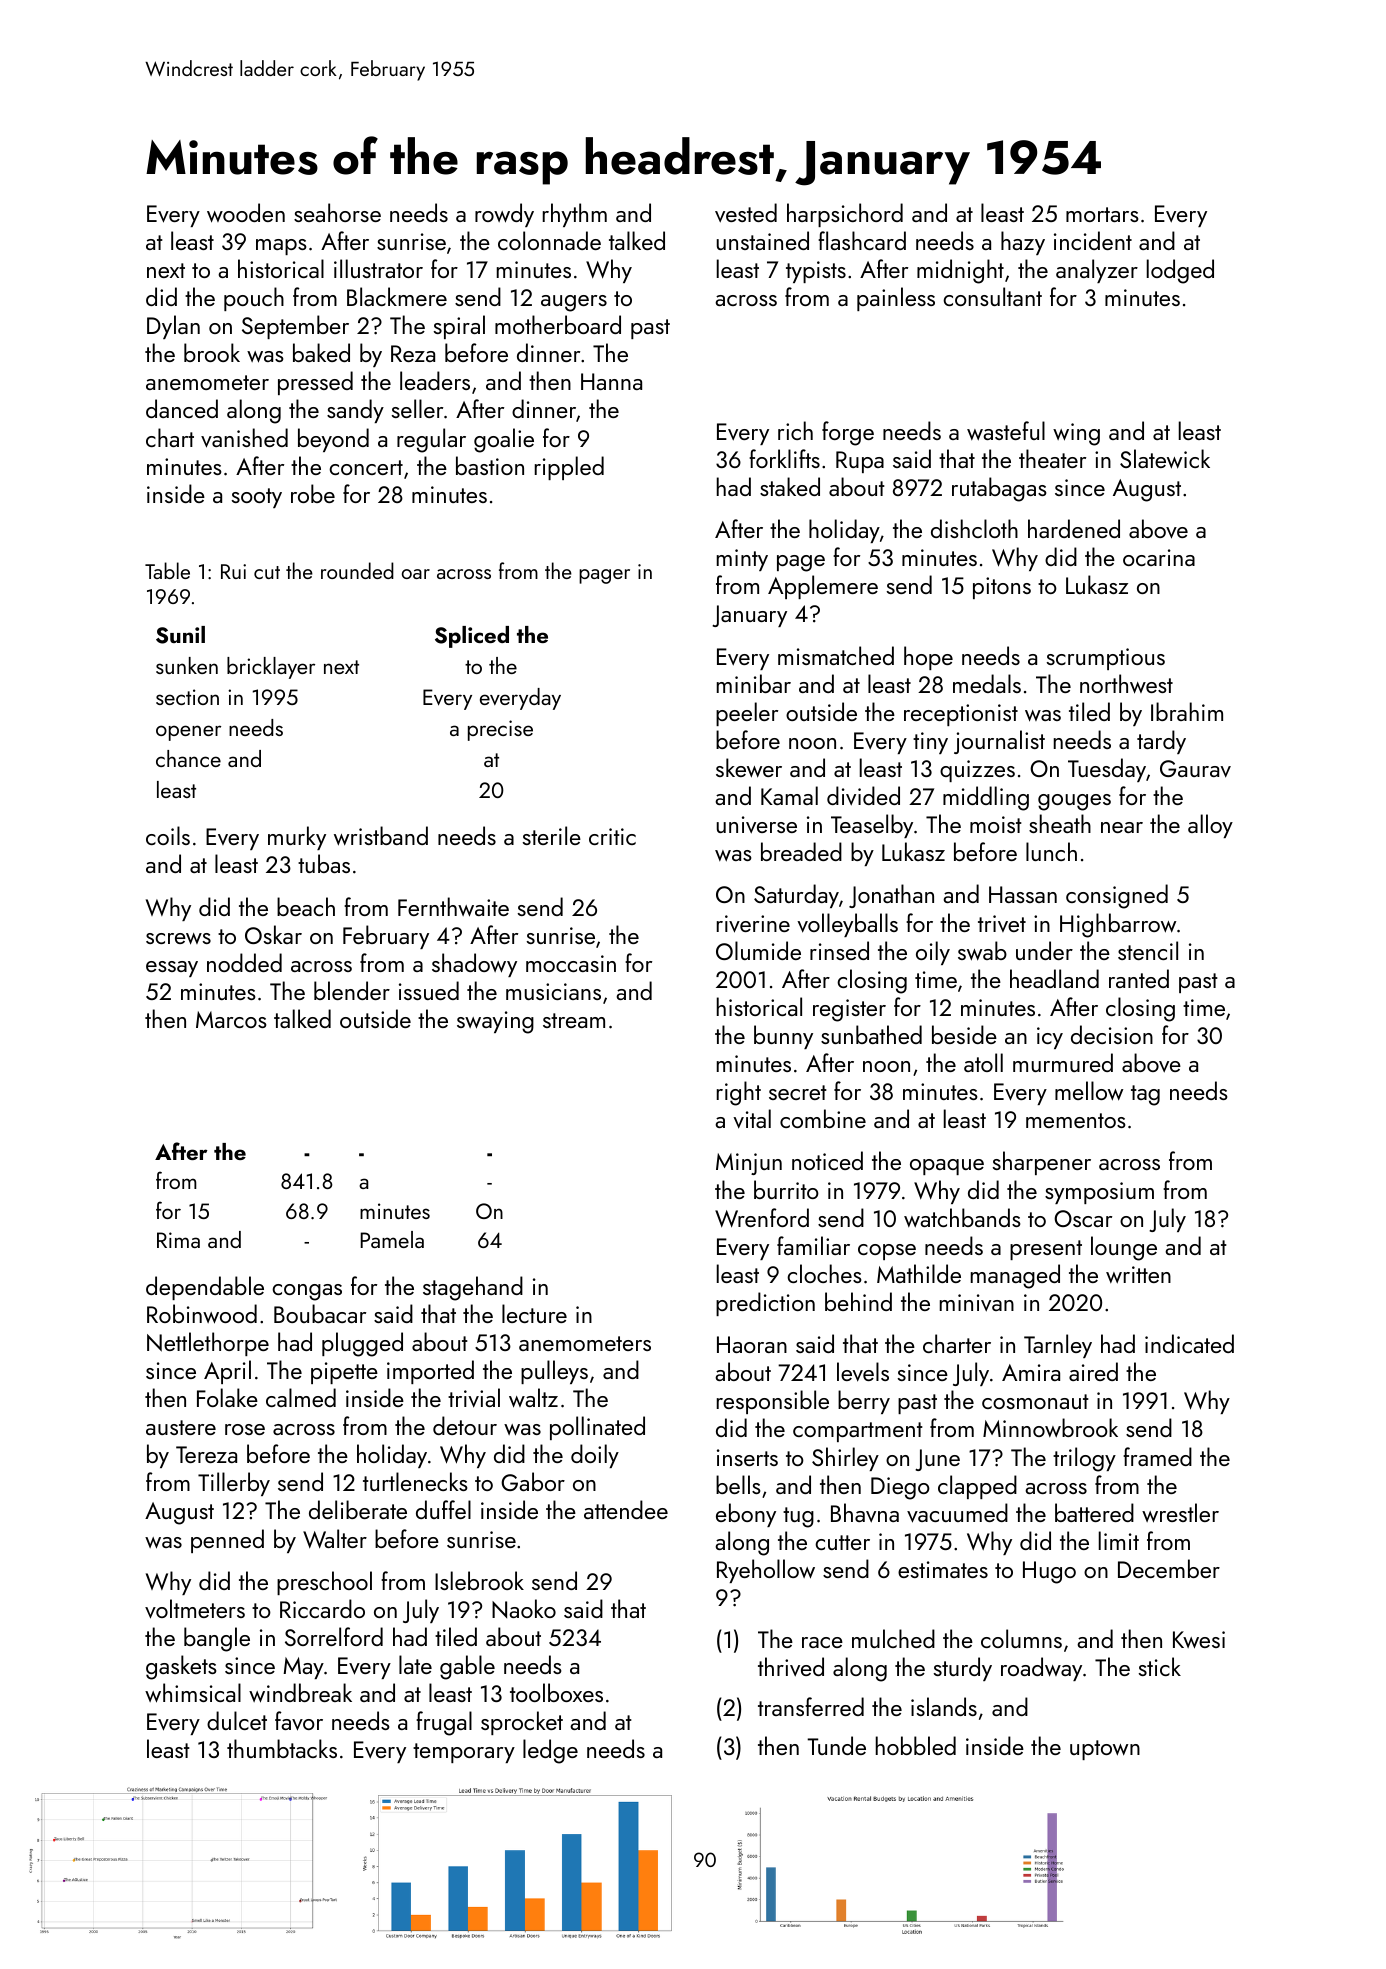 The width and height of the screenshot is (1386, 1969). I want to click on ledge, so click(550, 1751).
